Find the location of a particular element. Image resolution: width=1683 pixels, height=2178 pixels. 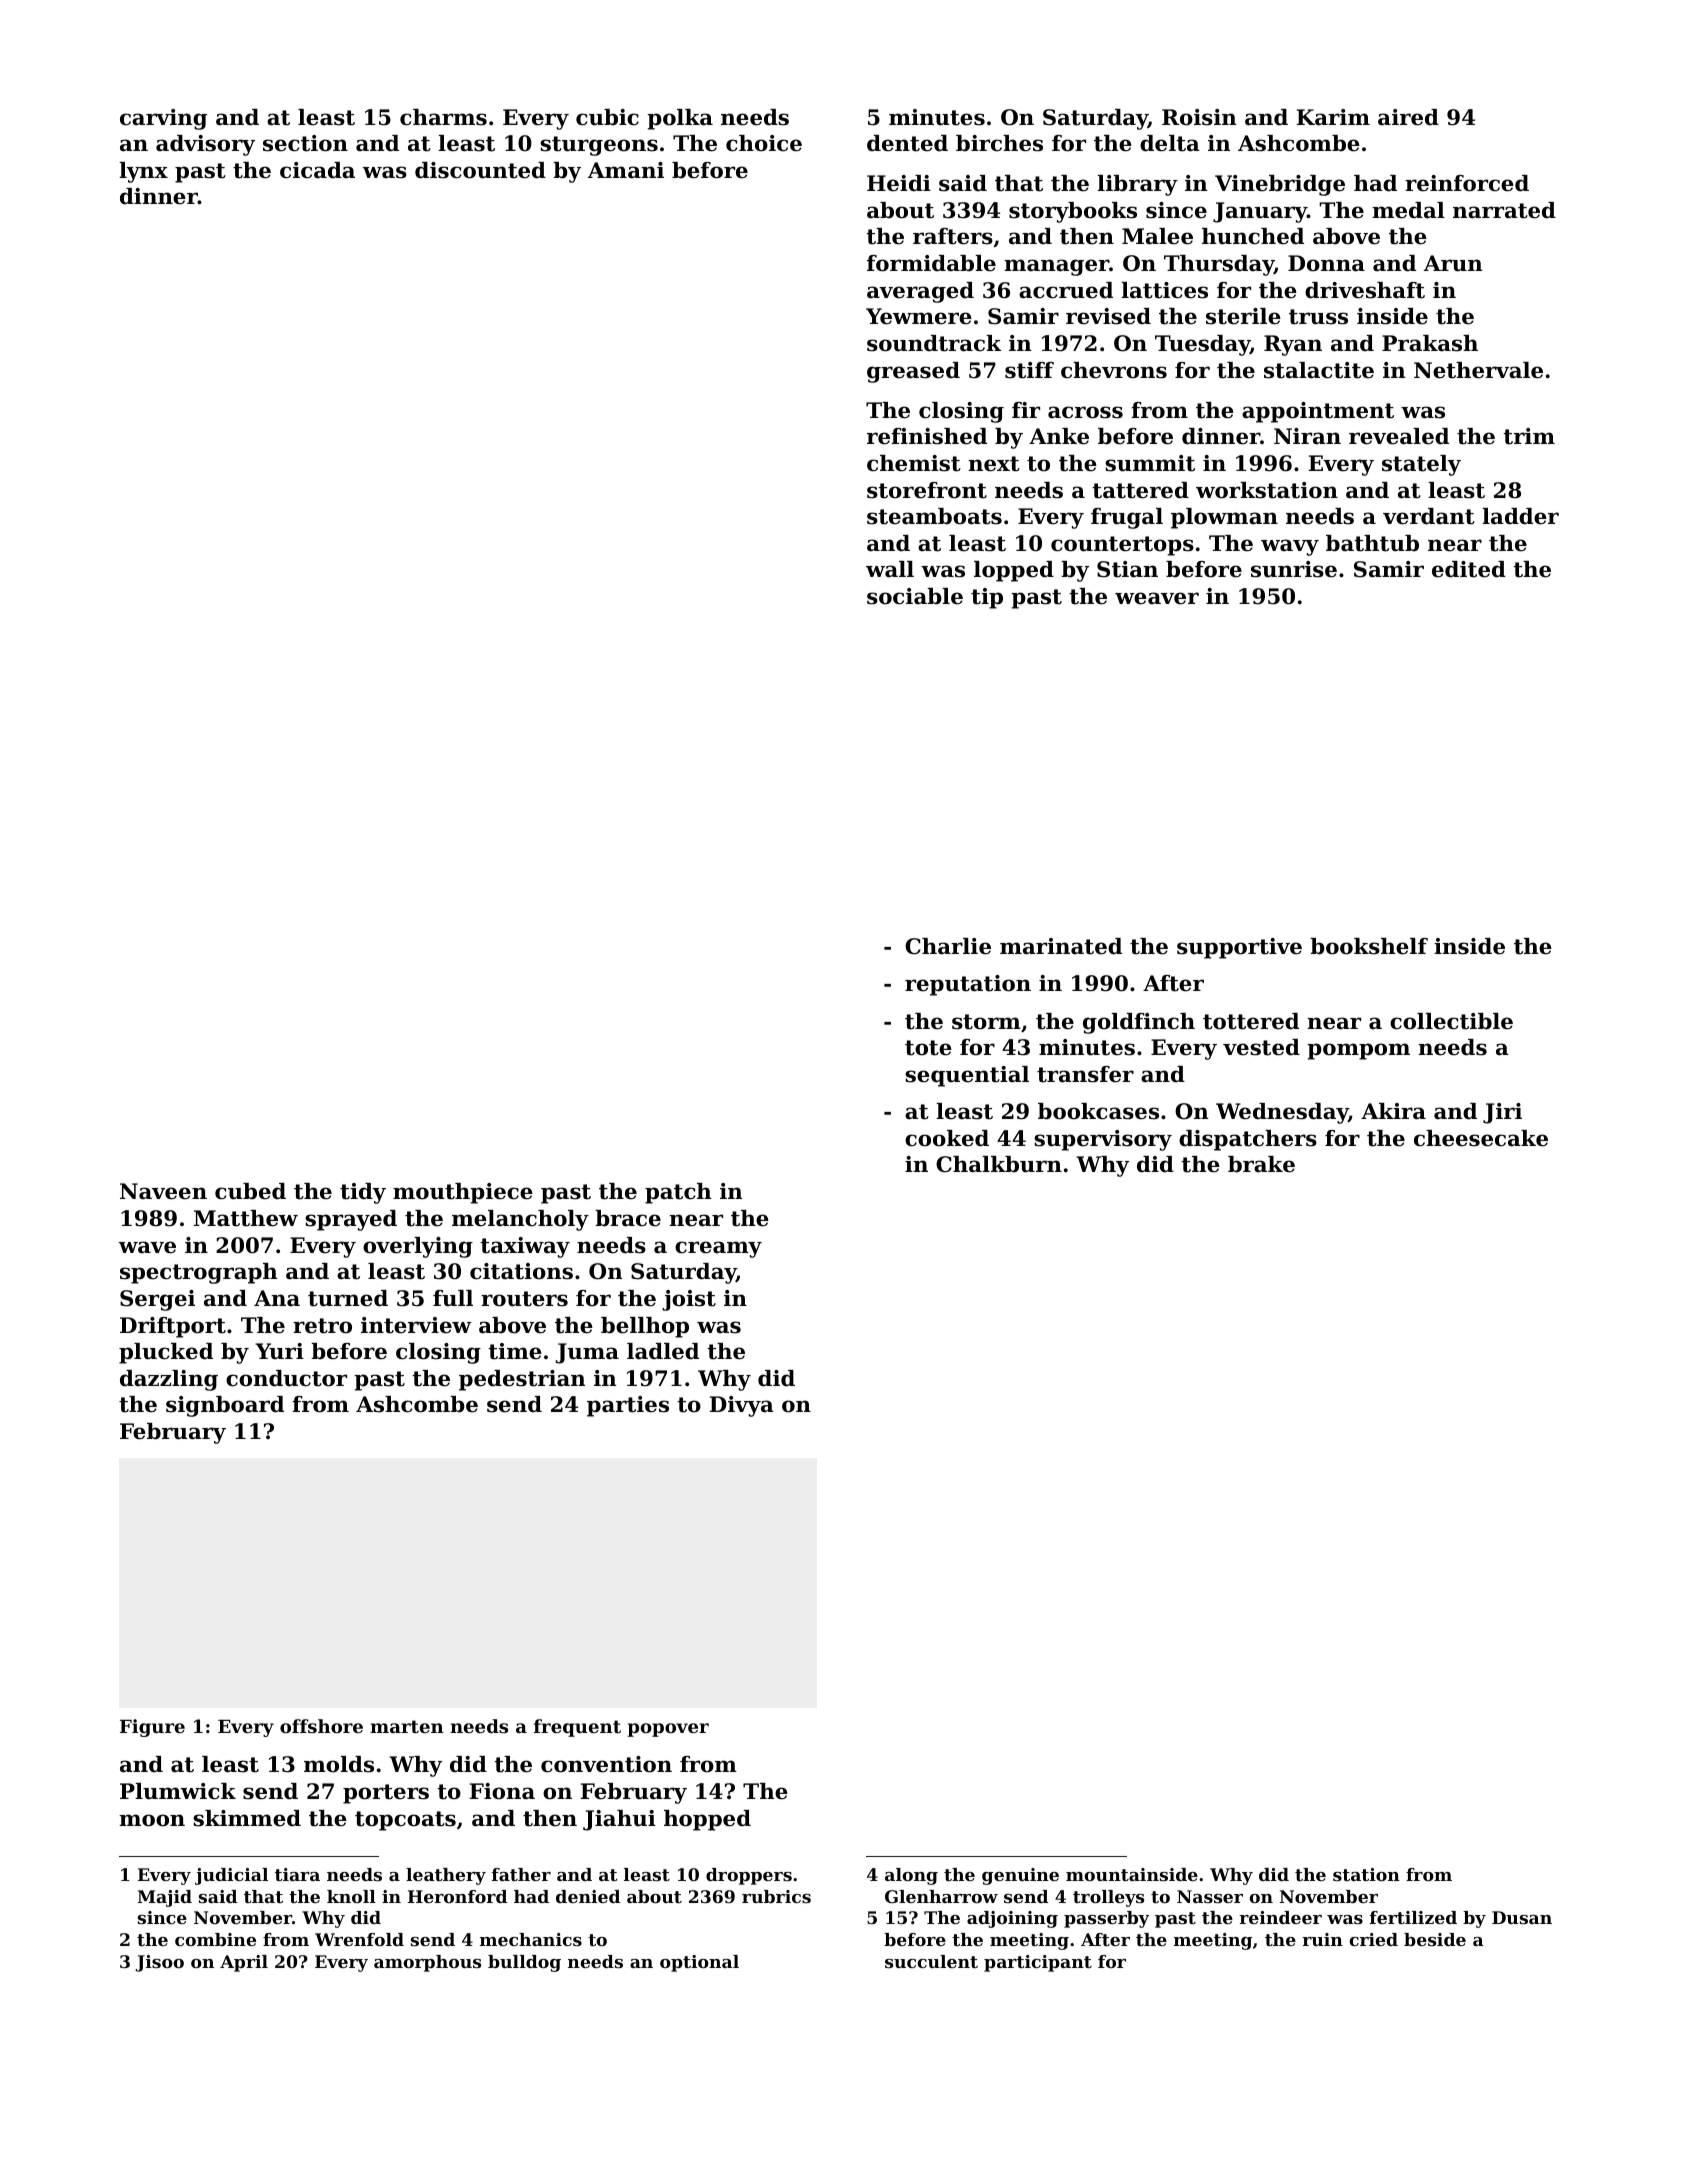

Charlie is located at coordinates (948, 946).
